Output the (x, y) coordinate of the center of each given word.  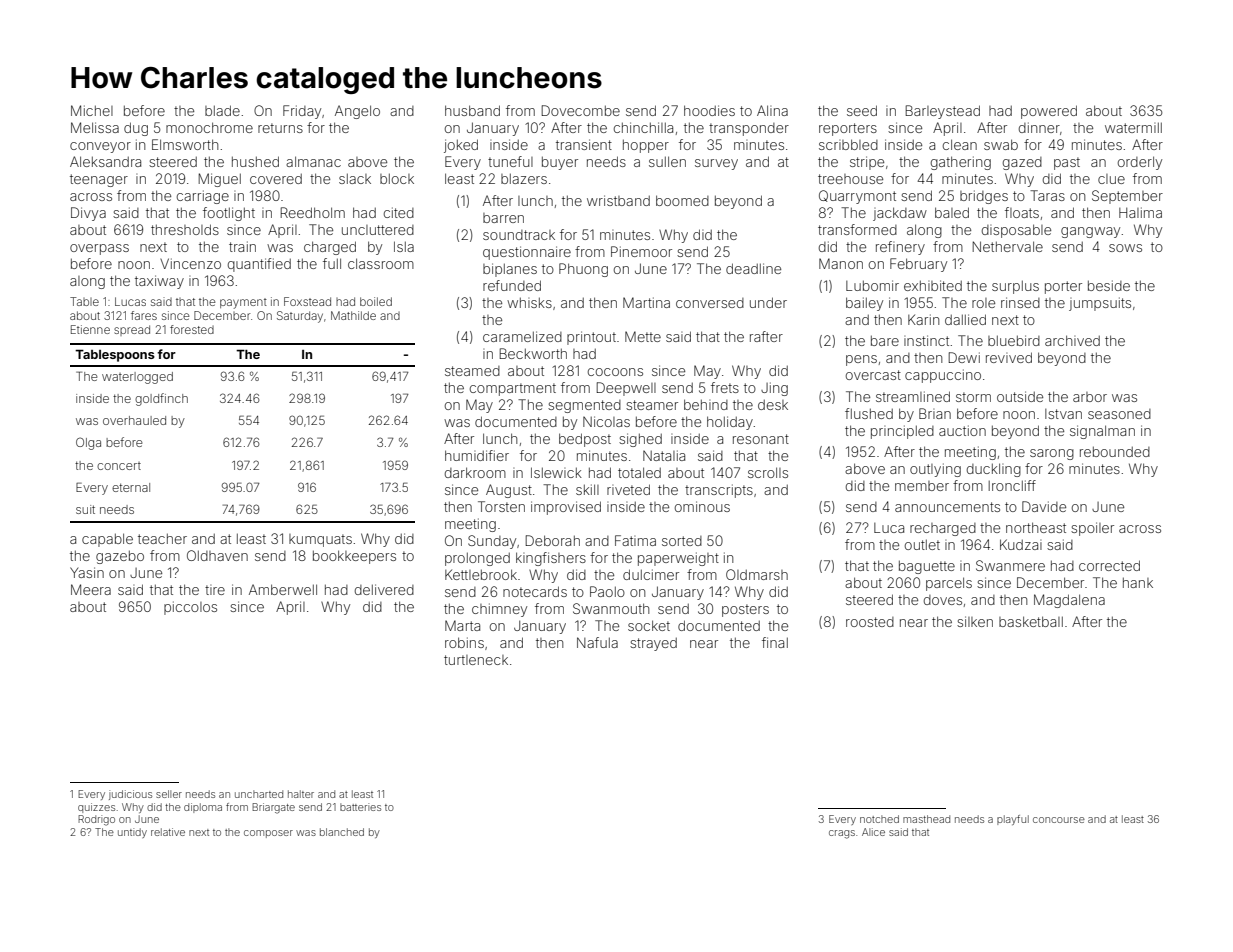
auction (962, 430)
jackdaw (900, 214)
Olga (88, 443)
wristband (618, 200)
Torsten (501, 506)
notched (879, 819)
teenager (99, 180)
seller (169, 794)
